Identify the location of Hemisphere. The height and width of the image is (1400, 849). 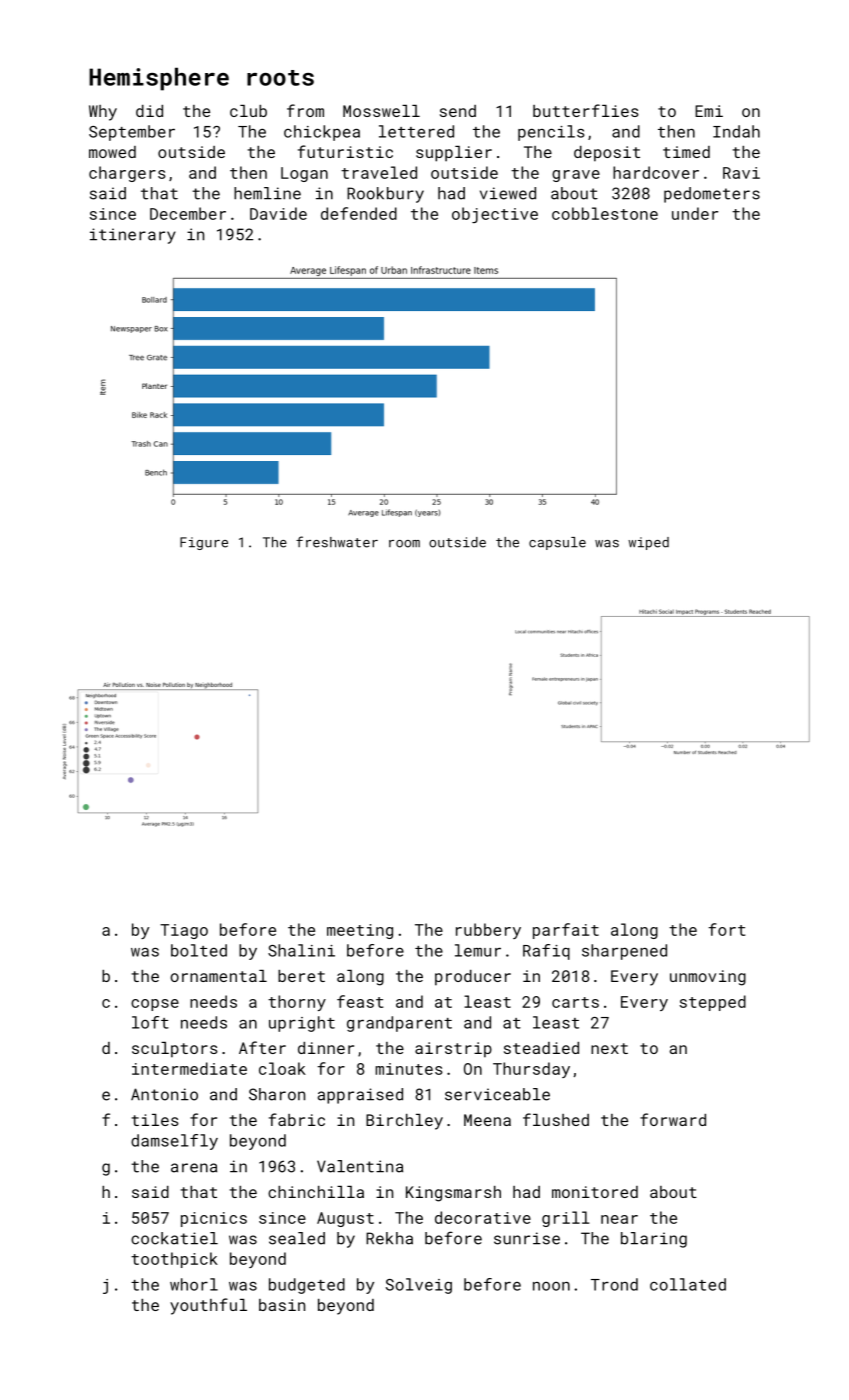
(159, 79).
